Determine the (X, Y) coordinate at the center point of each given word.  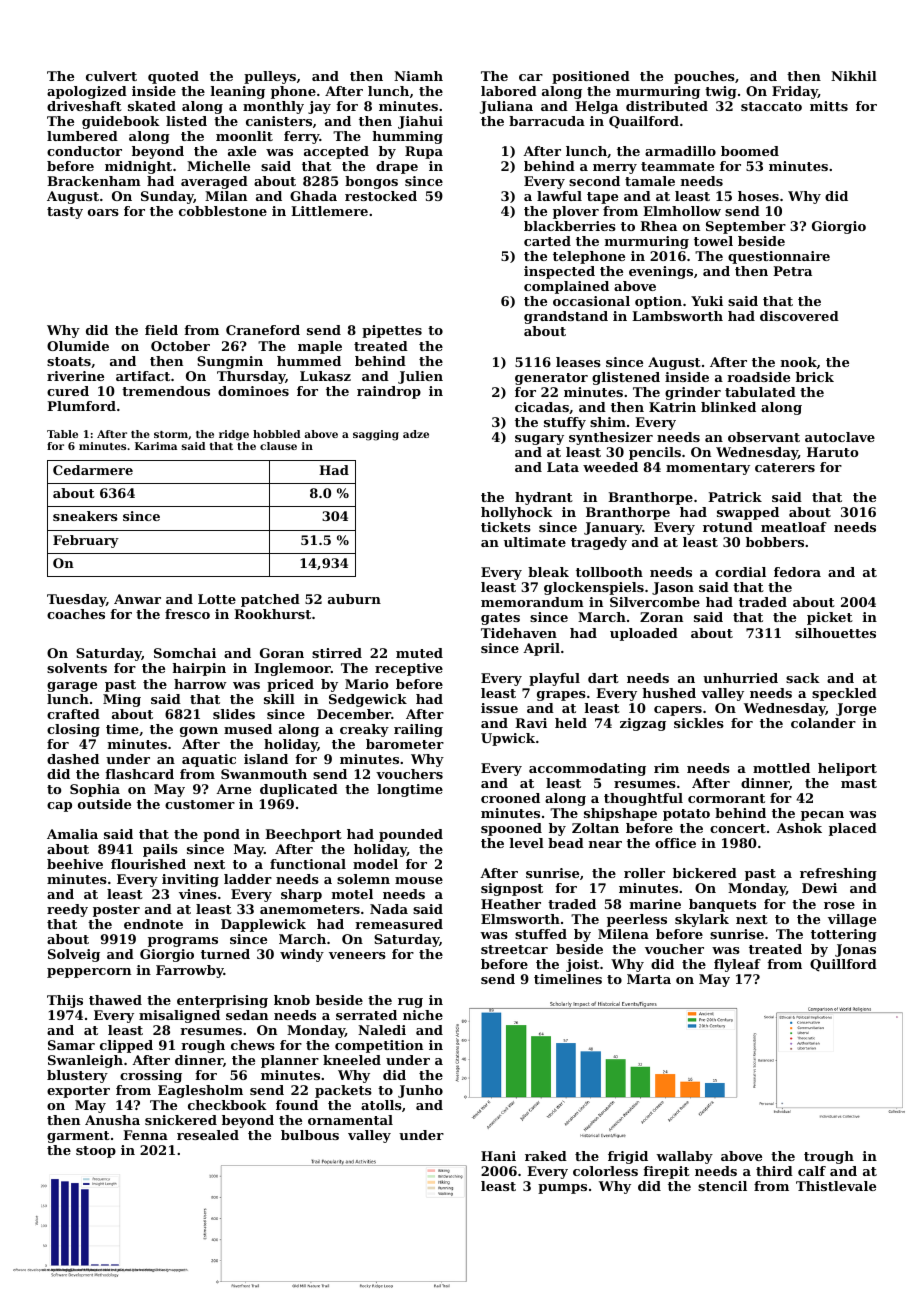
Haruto (833, 452)
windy (302, 955)
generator (551, 379)
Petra (792, 271)
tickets (506, 527)
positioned (591, 77)
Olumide (78, 346)
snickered (181, 1120)
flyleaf (737, 965)
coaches (76, 614)
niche (423, 1015)
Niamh (418, 76)
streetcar (514, 949)
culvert (111, 76)
